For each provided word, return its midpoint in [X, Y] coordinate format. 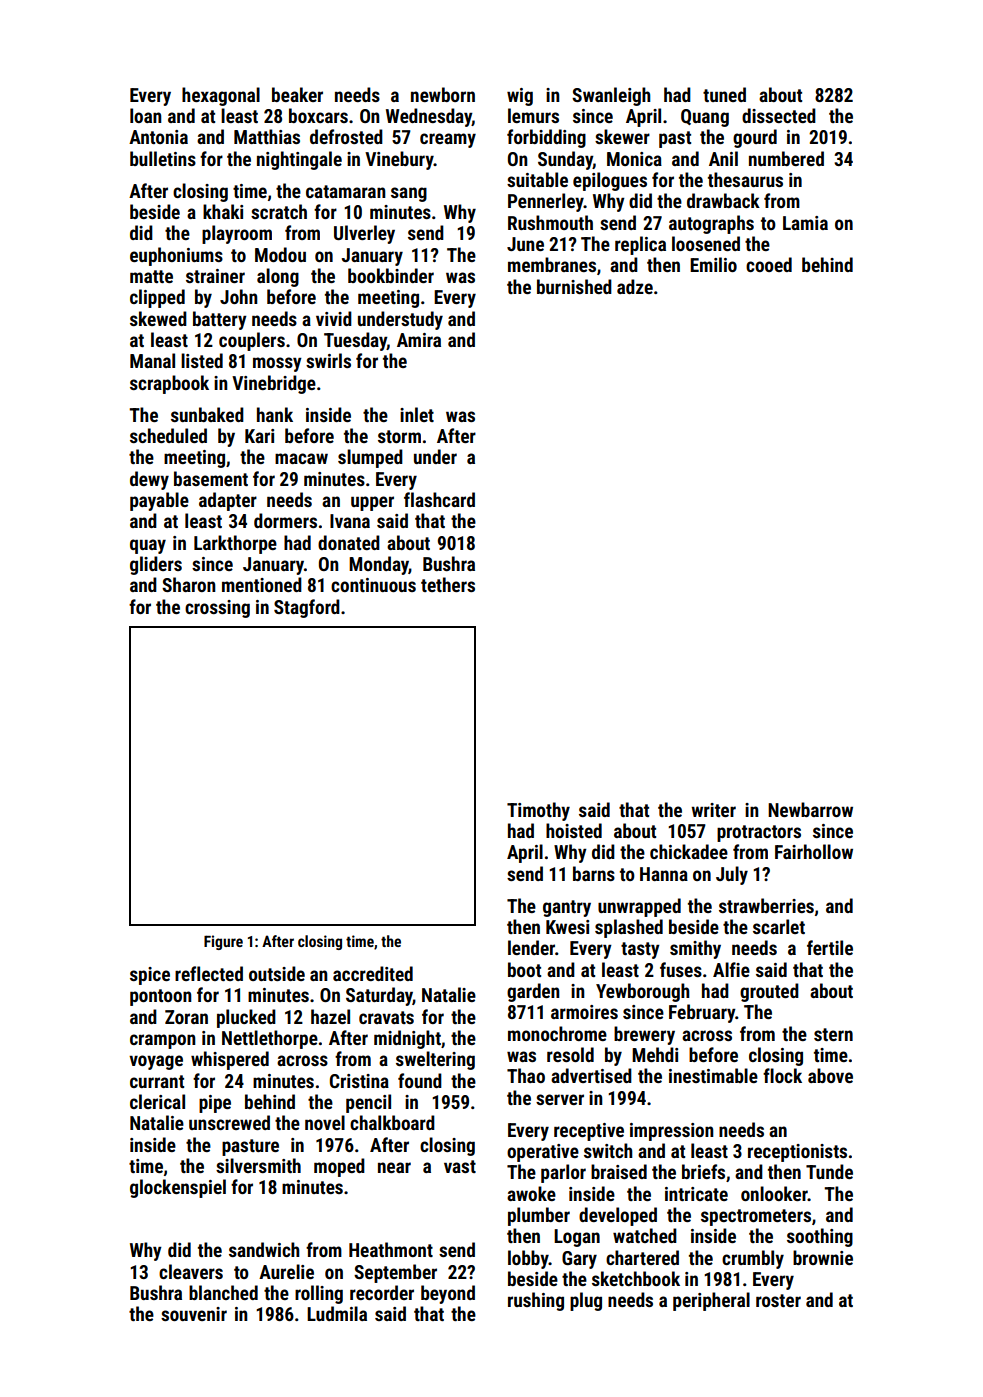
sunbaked [207, 414]
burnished [574, 286]
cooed [769, 264]
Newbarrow [810, 809]
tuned [724, 94]
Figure [223, 942]
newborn [443, 94]
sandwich [264, 1249]
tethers [448, 584]
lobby [528, 1259]
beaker [297, 94]
